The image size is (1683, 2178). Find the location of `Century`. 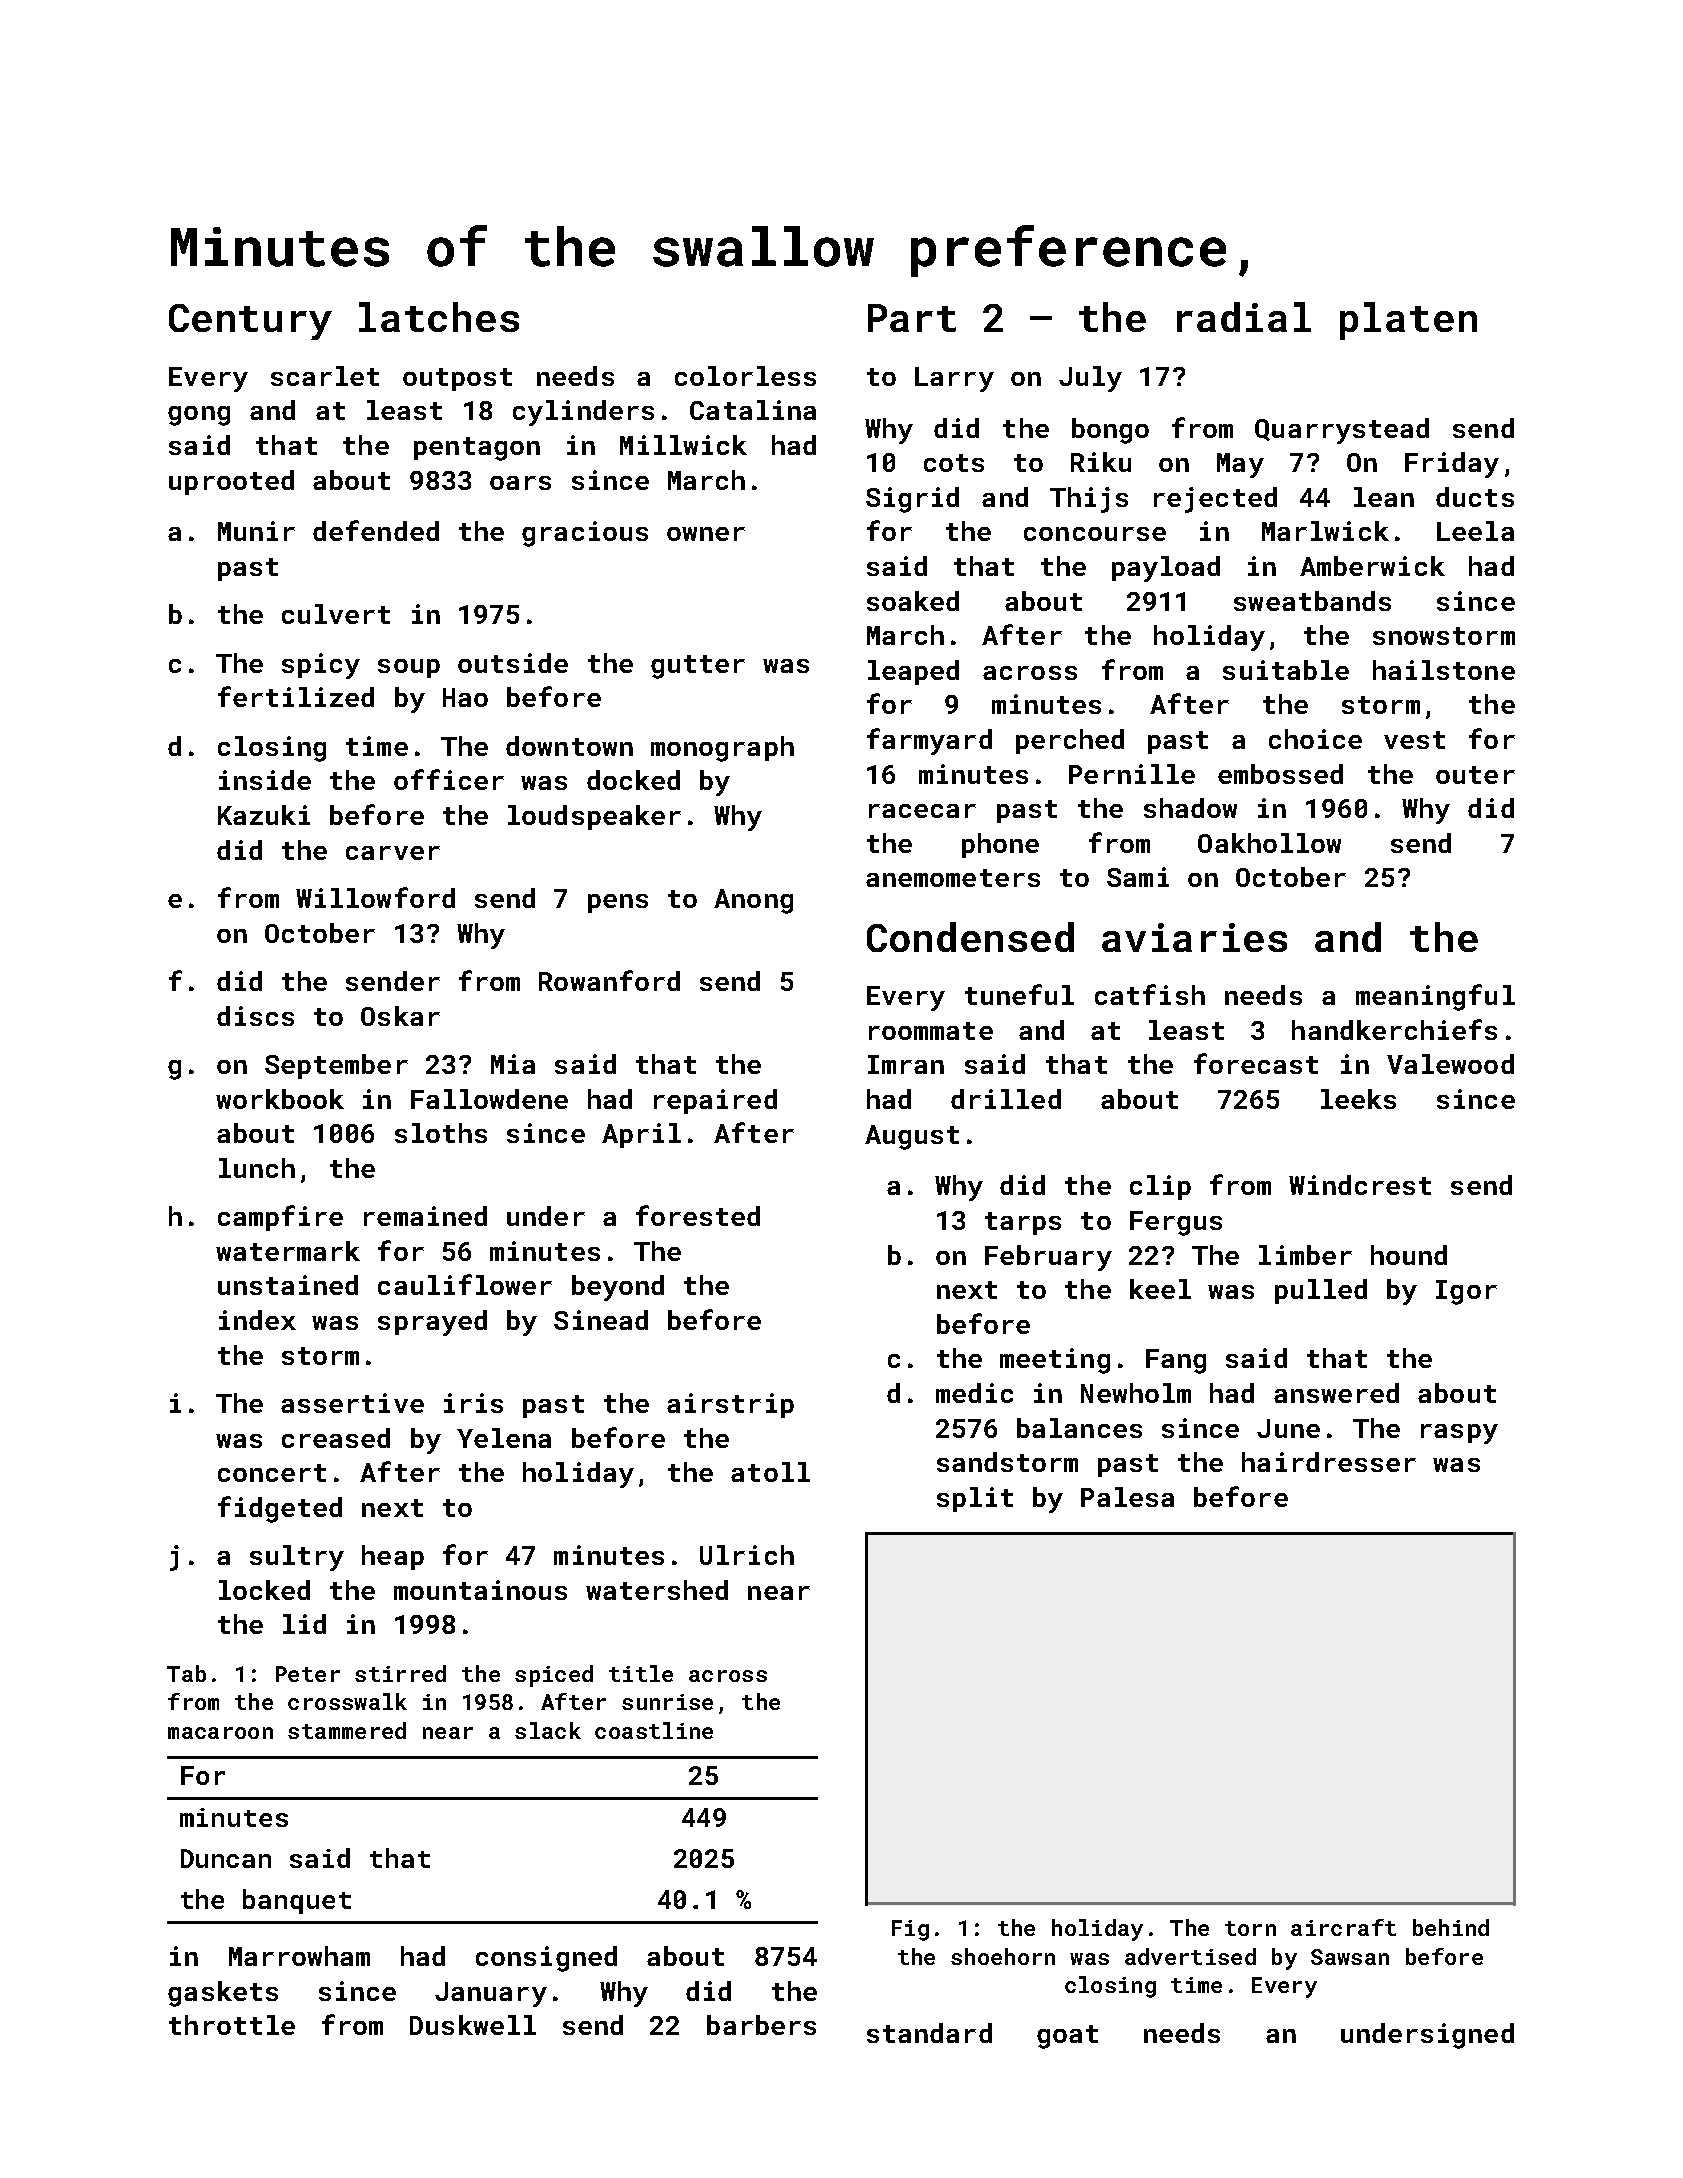

Century is located at coordinates (250, 322).
